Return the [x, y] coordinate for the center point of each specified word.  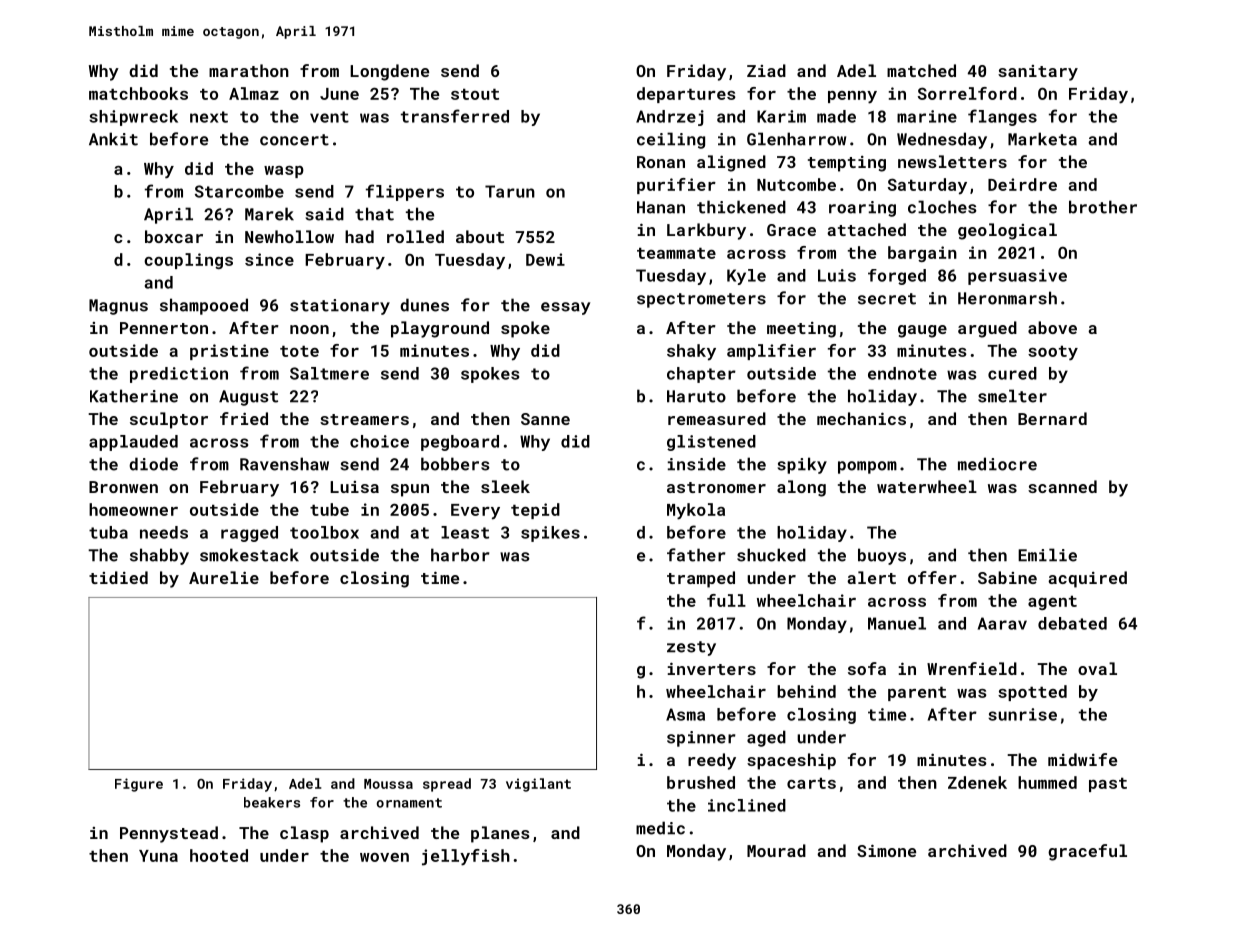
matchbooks [138, 93]
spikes [550, 534]
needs [164, 532]
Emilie [1047, 555]
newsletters [952, 161]
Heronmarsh [1007, 298]
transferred [455, 116]
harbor [460, 555]
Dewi [545, 259]
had [359, 236]
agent [1052, 603]
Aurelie [224, 577]
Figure [139, 785]
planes [500, 834]
